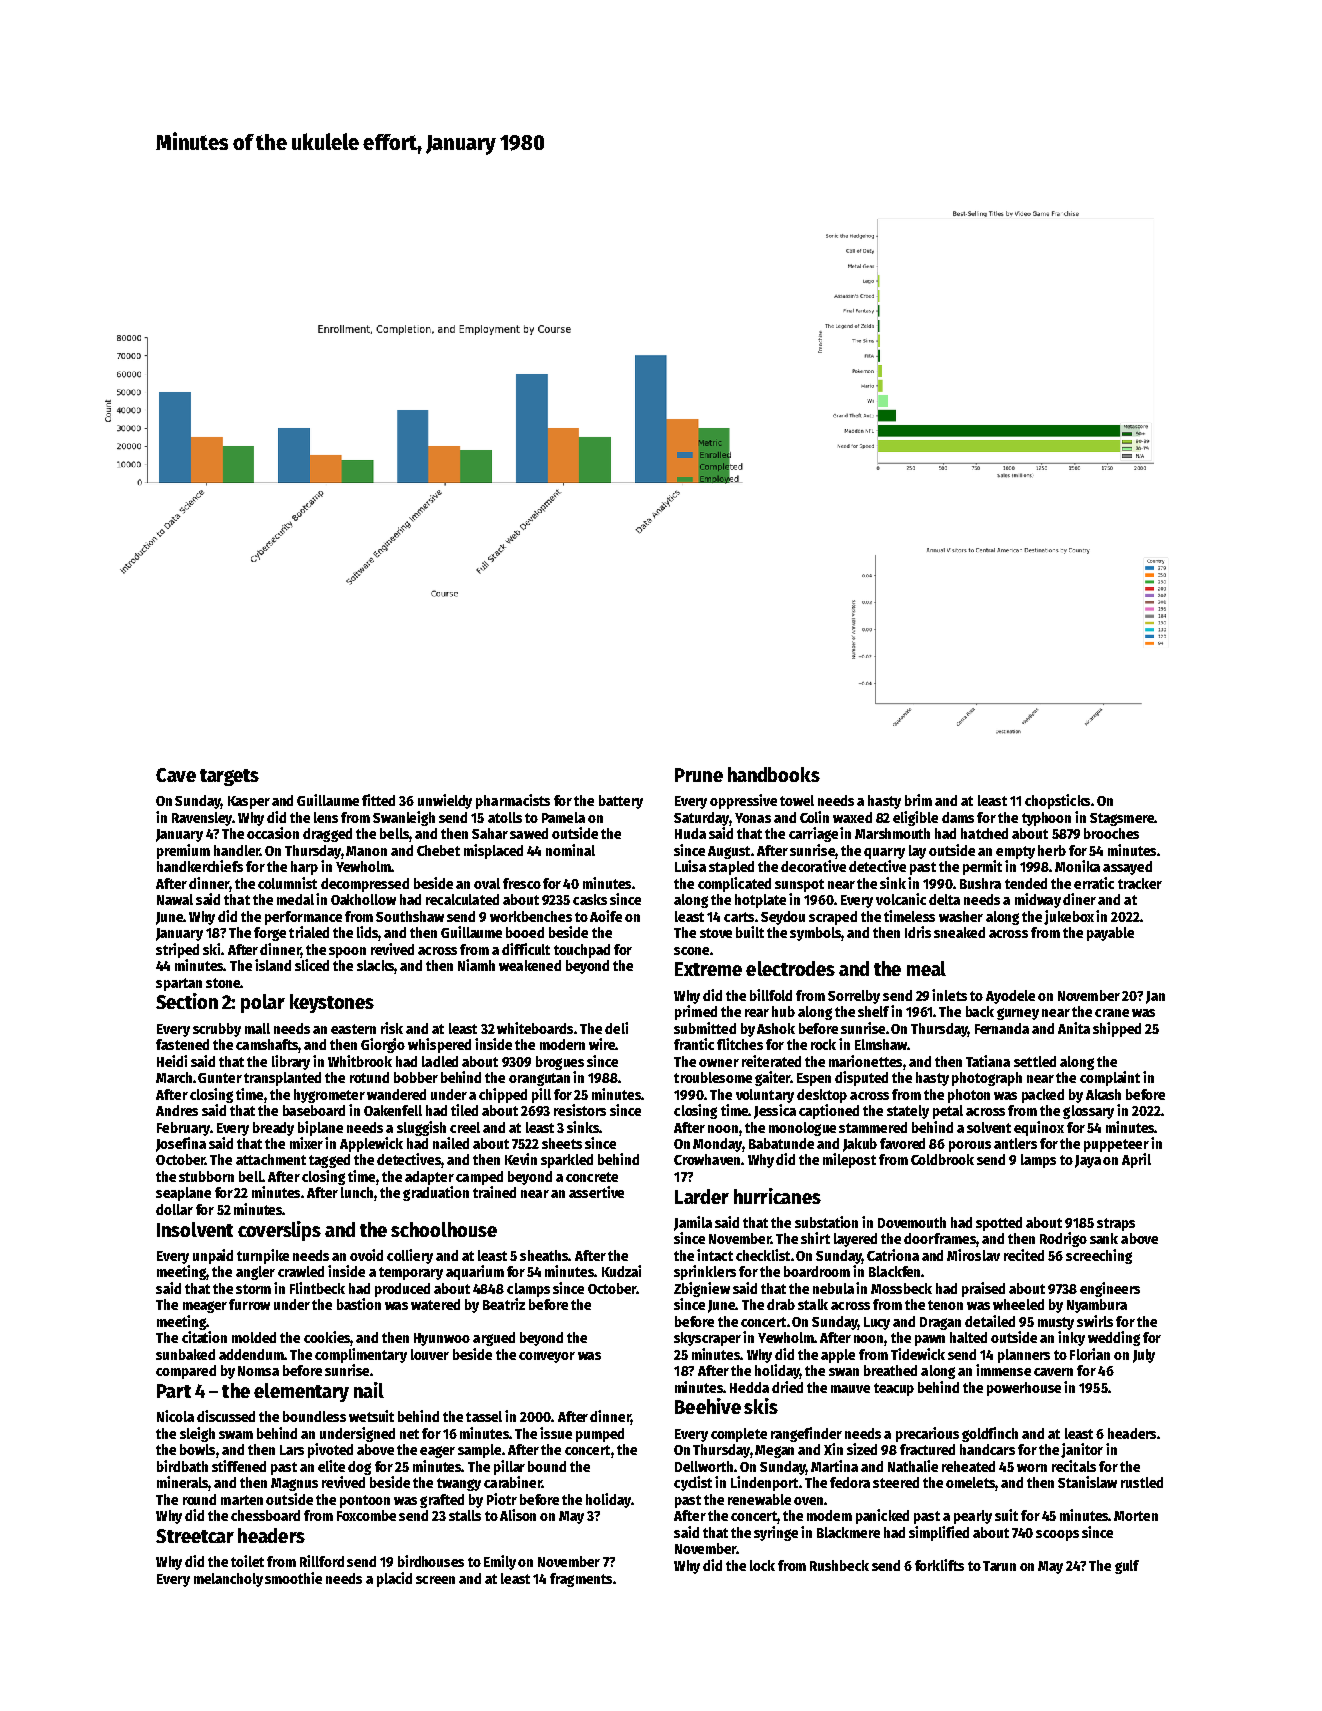 This screenshot has height=1711, width=1322. I want to click on placid, so click(394, 1579).
